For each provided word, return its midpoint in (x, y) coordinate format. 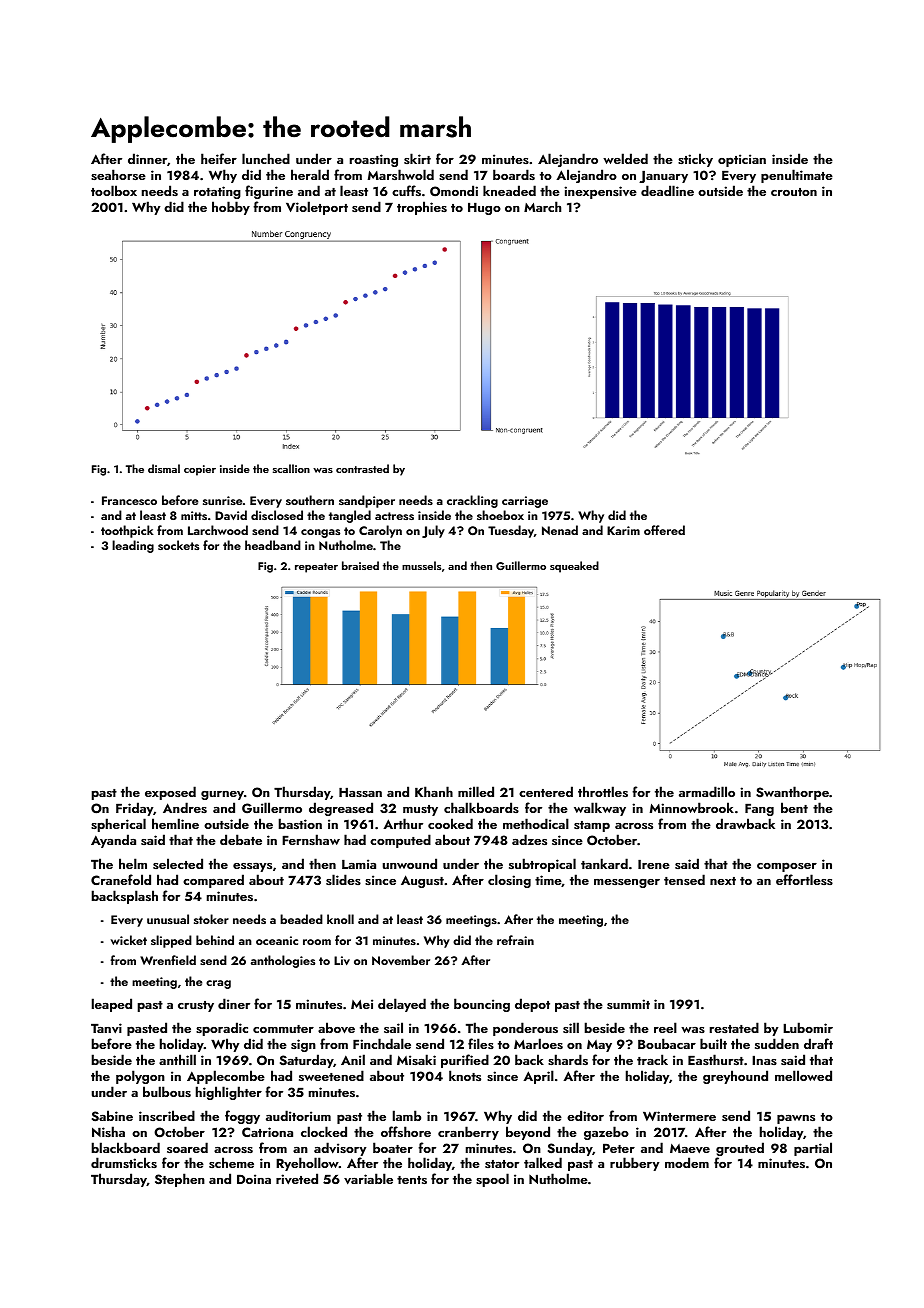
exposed (170, 793)
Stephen (180, 1180)
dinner (147, 158)
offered (664, 530)
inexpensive (600, 192)
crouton (794, 192)
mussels (421, 565)
